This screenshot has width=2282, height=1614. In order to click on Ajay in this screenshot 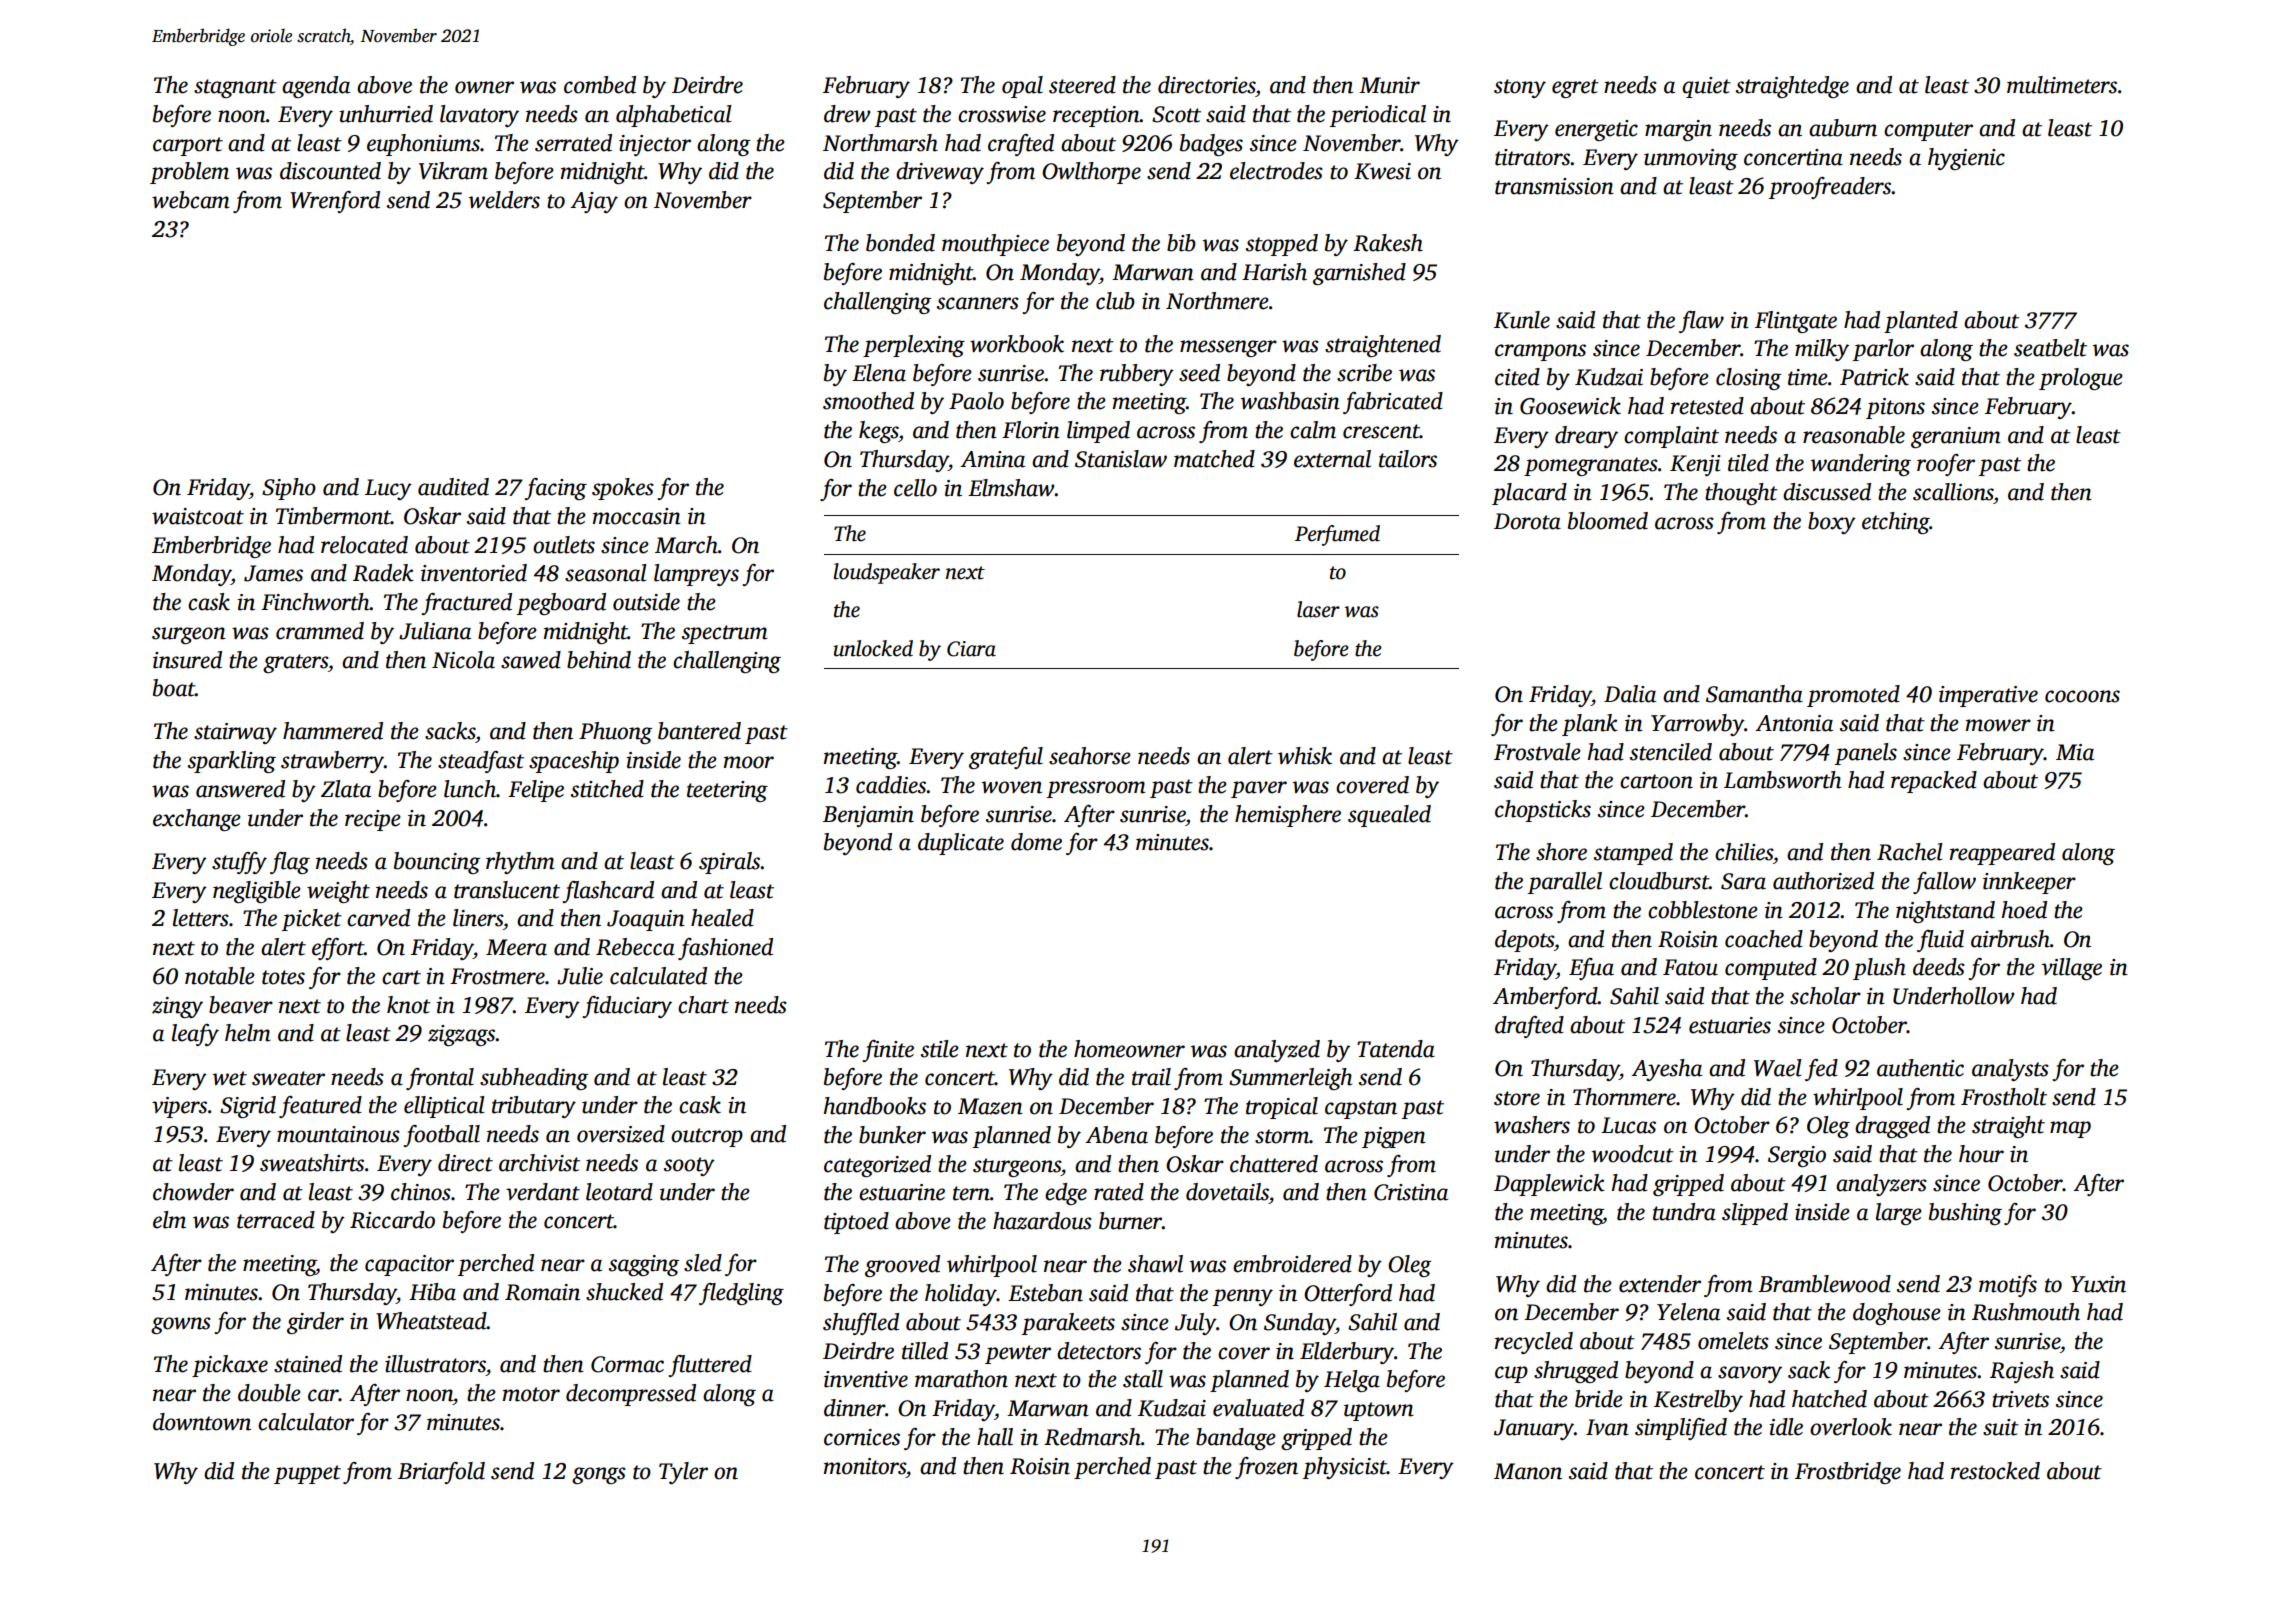, I will do `click(594, 202)`.
